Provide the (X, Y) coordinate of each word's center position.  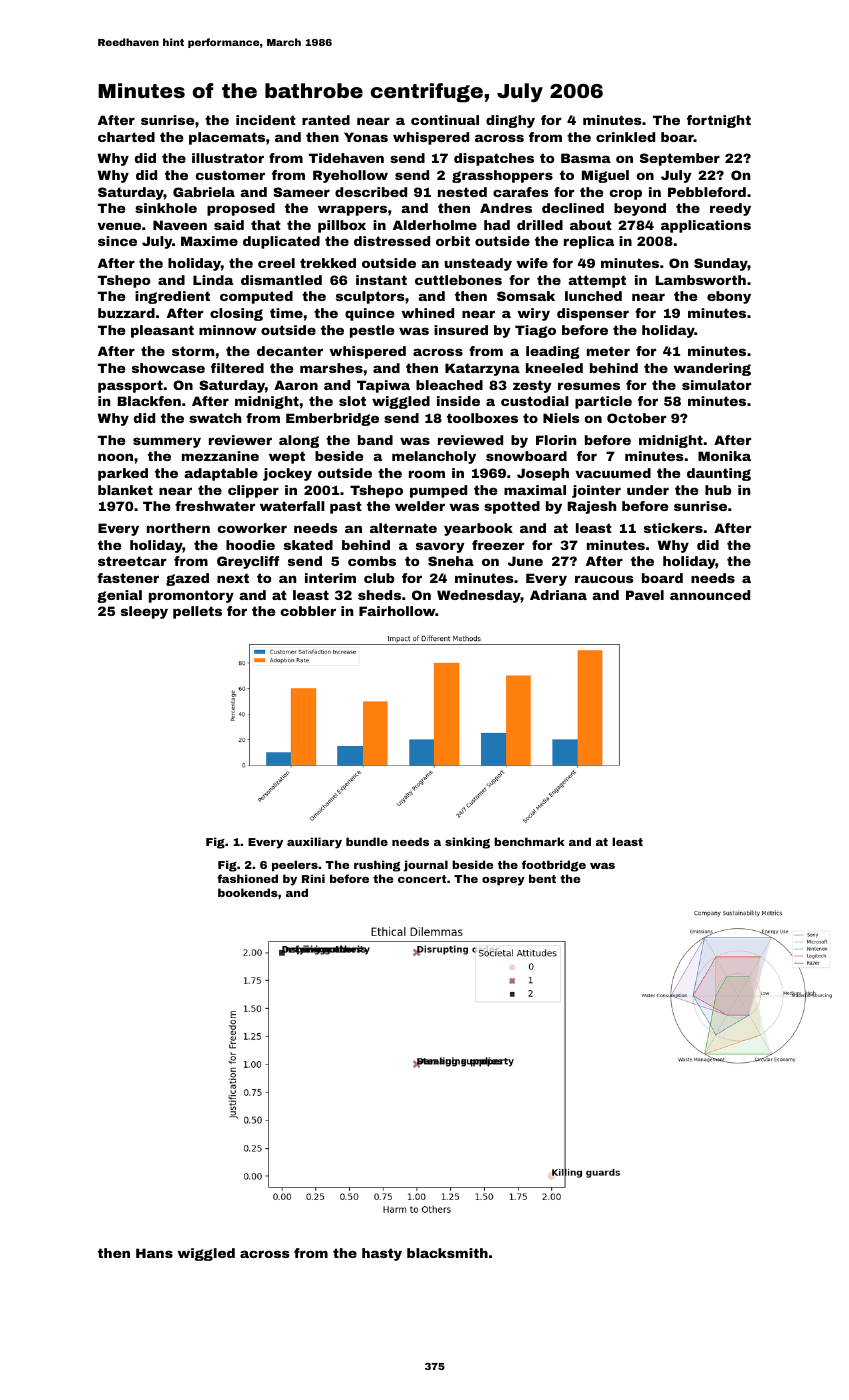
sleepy (144, 612)
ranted (326, 120)
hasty (382, 1254)
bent (542, 878)
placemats (227, 138)
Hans (154, 1253)
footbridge (554, 866)
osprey (503, 881)
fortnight (719, 121)
